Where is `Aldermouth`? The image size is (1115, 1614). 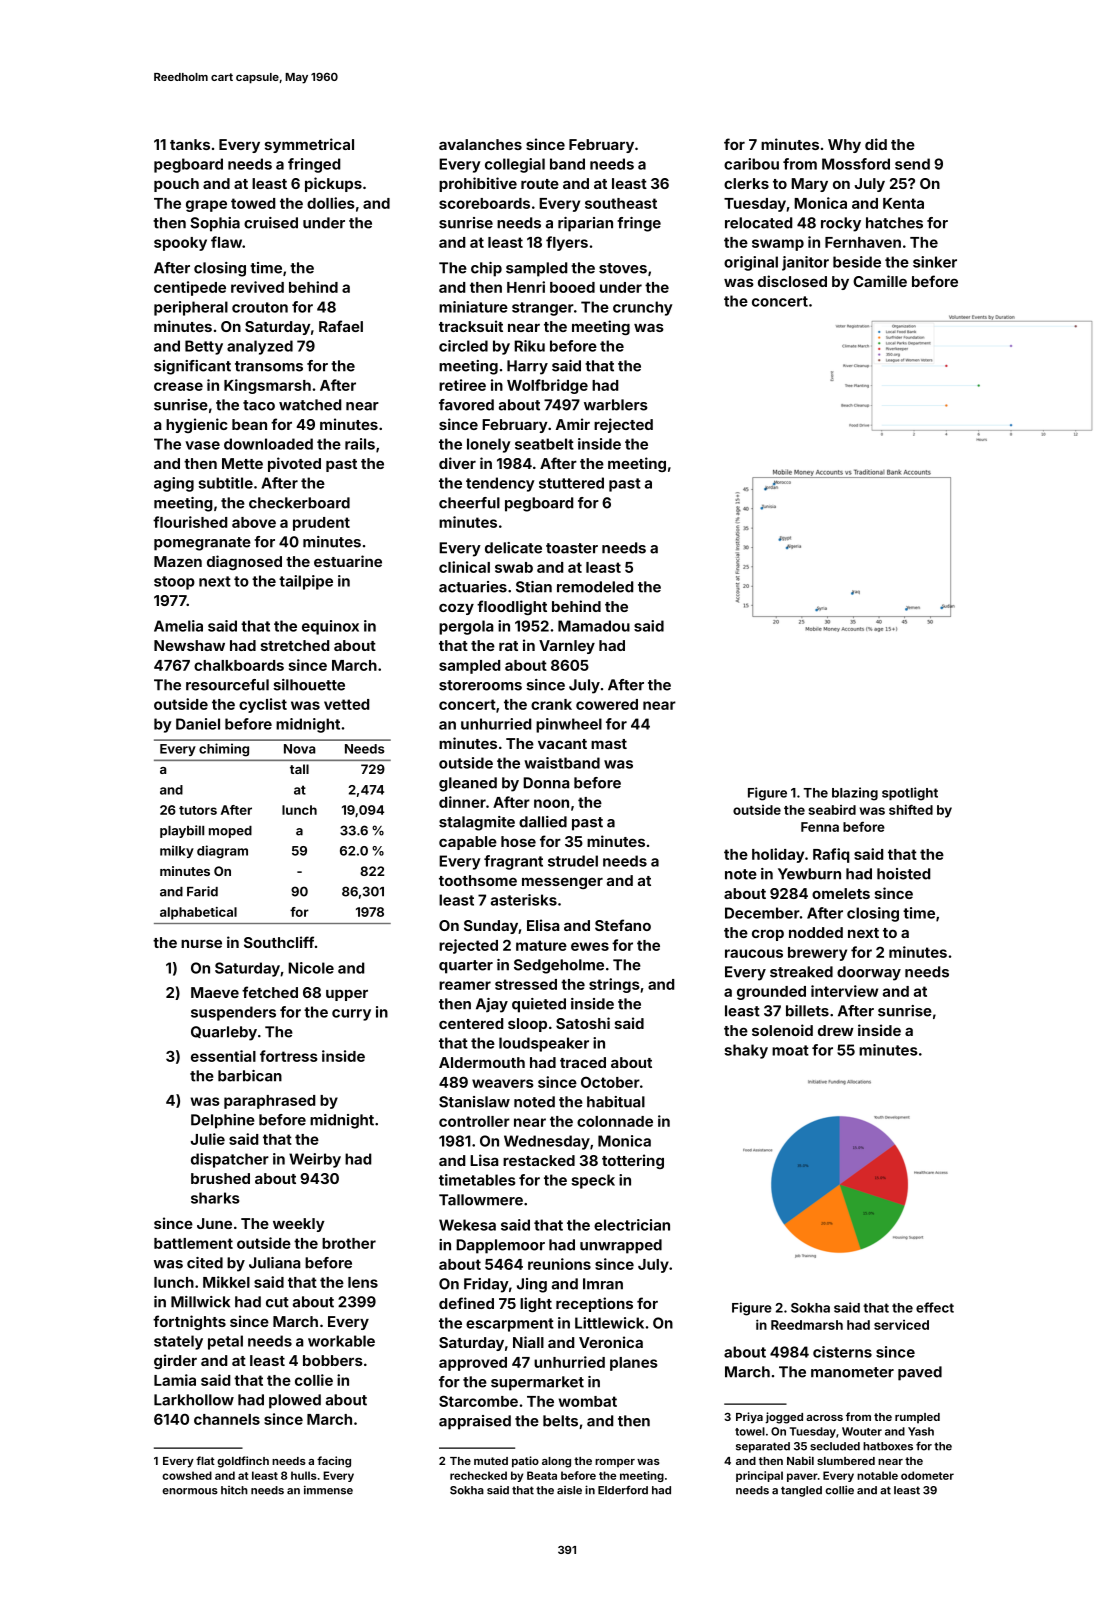
Aldermouth is located at coordinates (482, 1062).
